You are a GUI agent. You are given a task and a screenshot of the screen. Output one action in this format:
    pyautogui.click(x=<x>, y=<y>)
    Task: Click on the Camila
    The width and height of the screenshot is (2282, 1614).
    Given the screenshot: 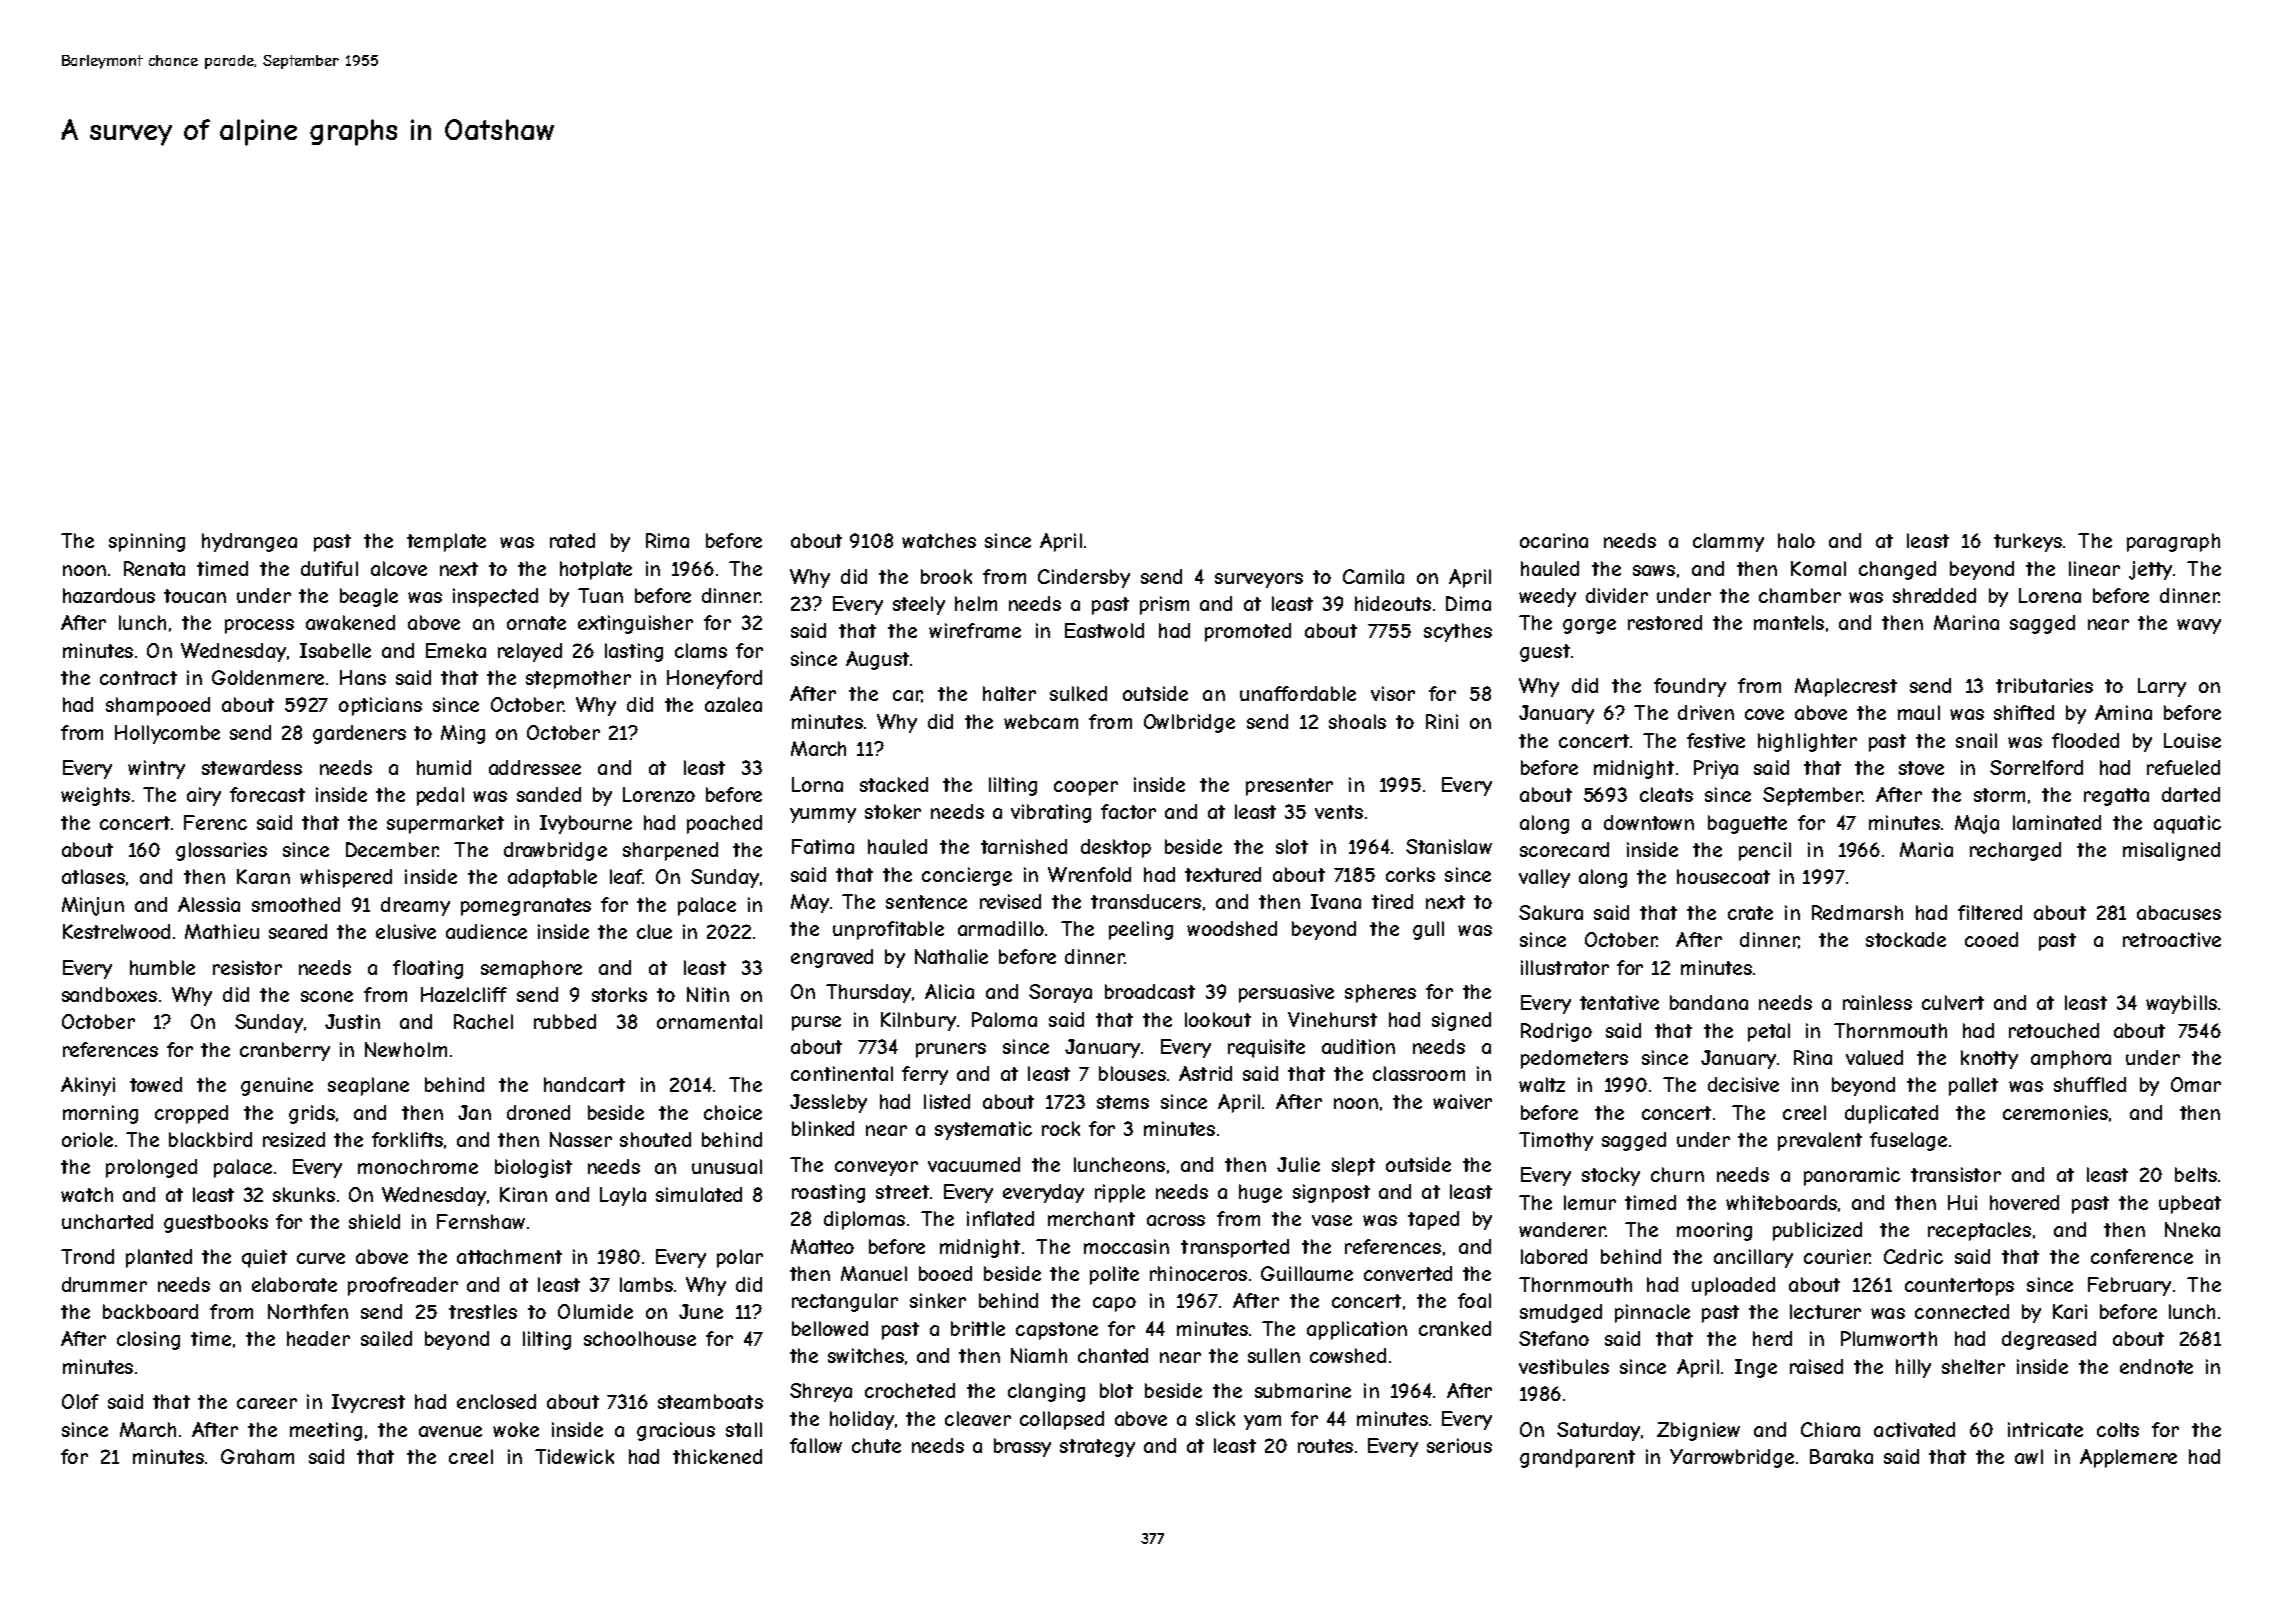 What is the action you would take?
    pyautogui.click(x=1373, y=576)
